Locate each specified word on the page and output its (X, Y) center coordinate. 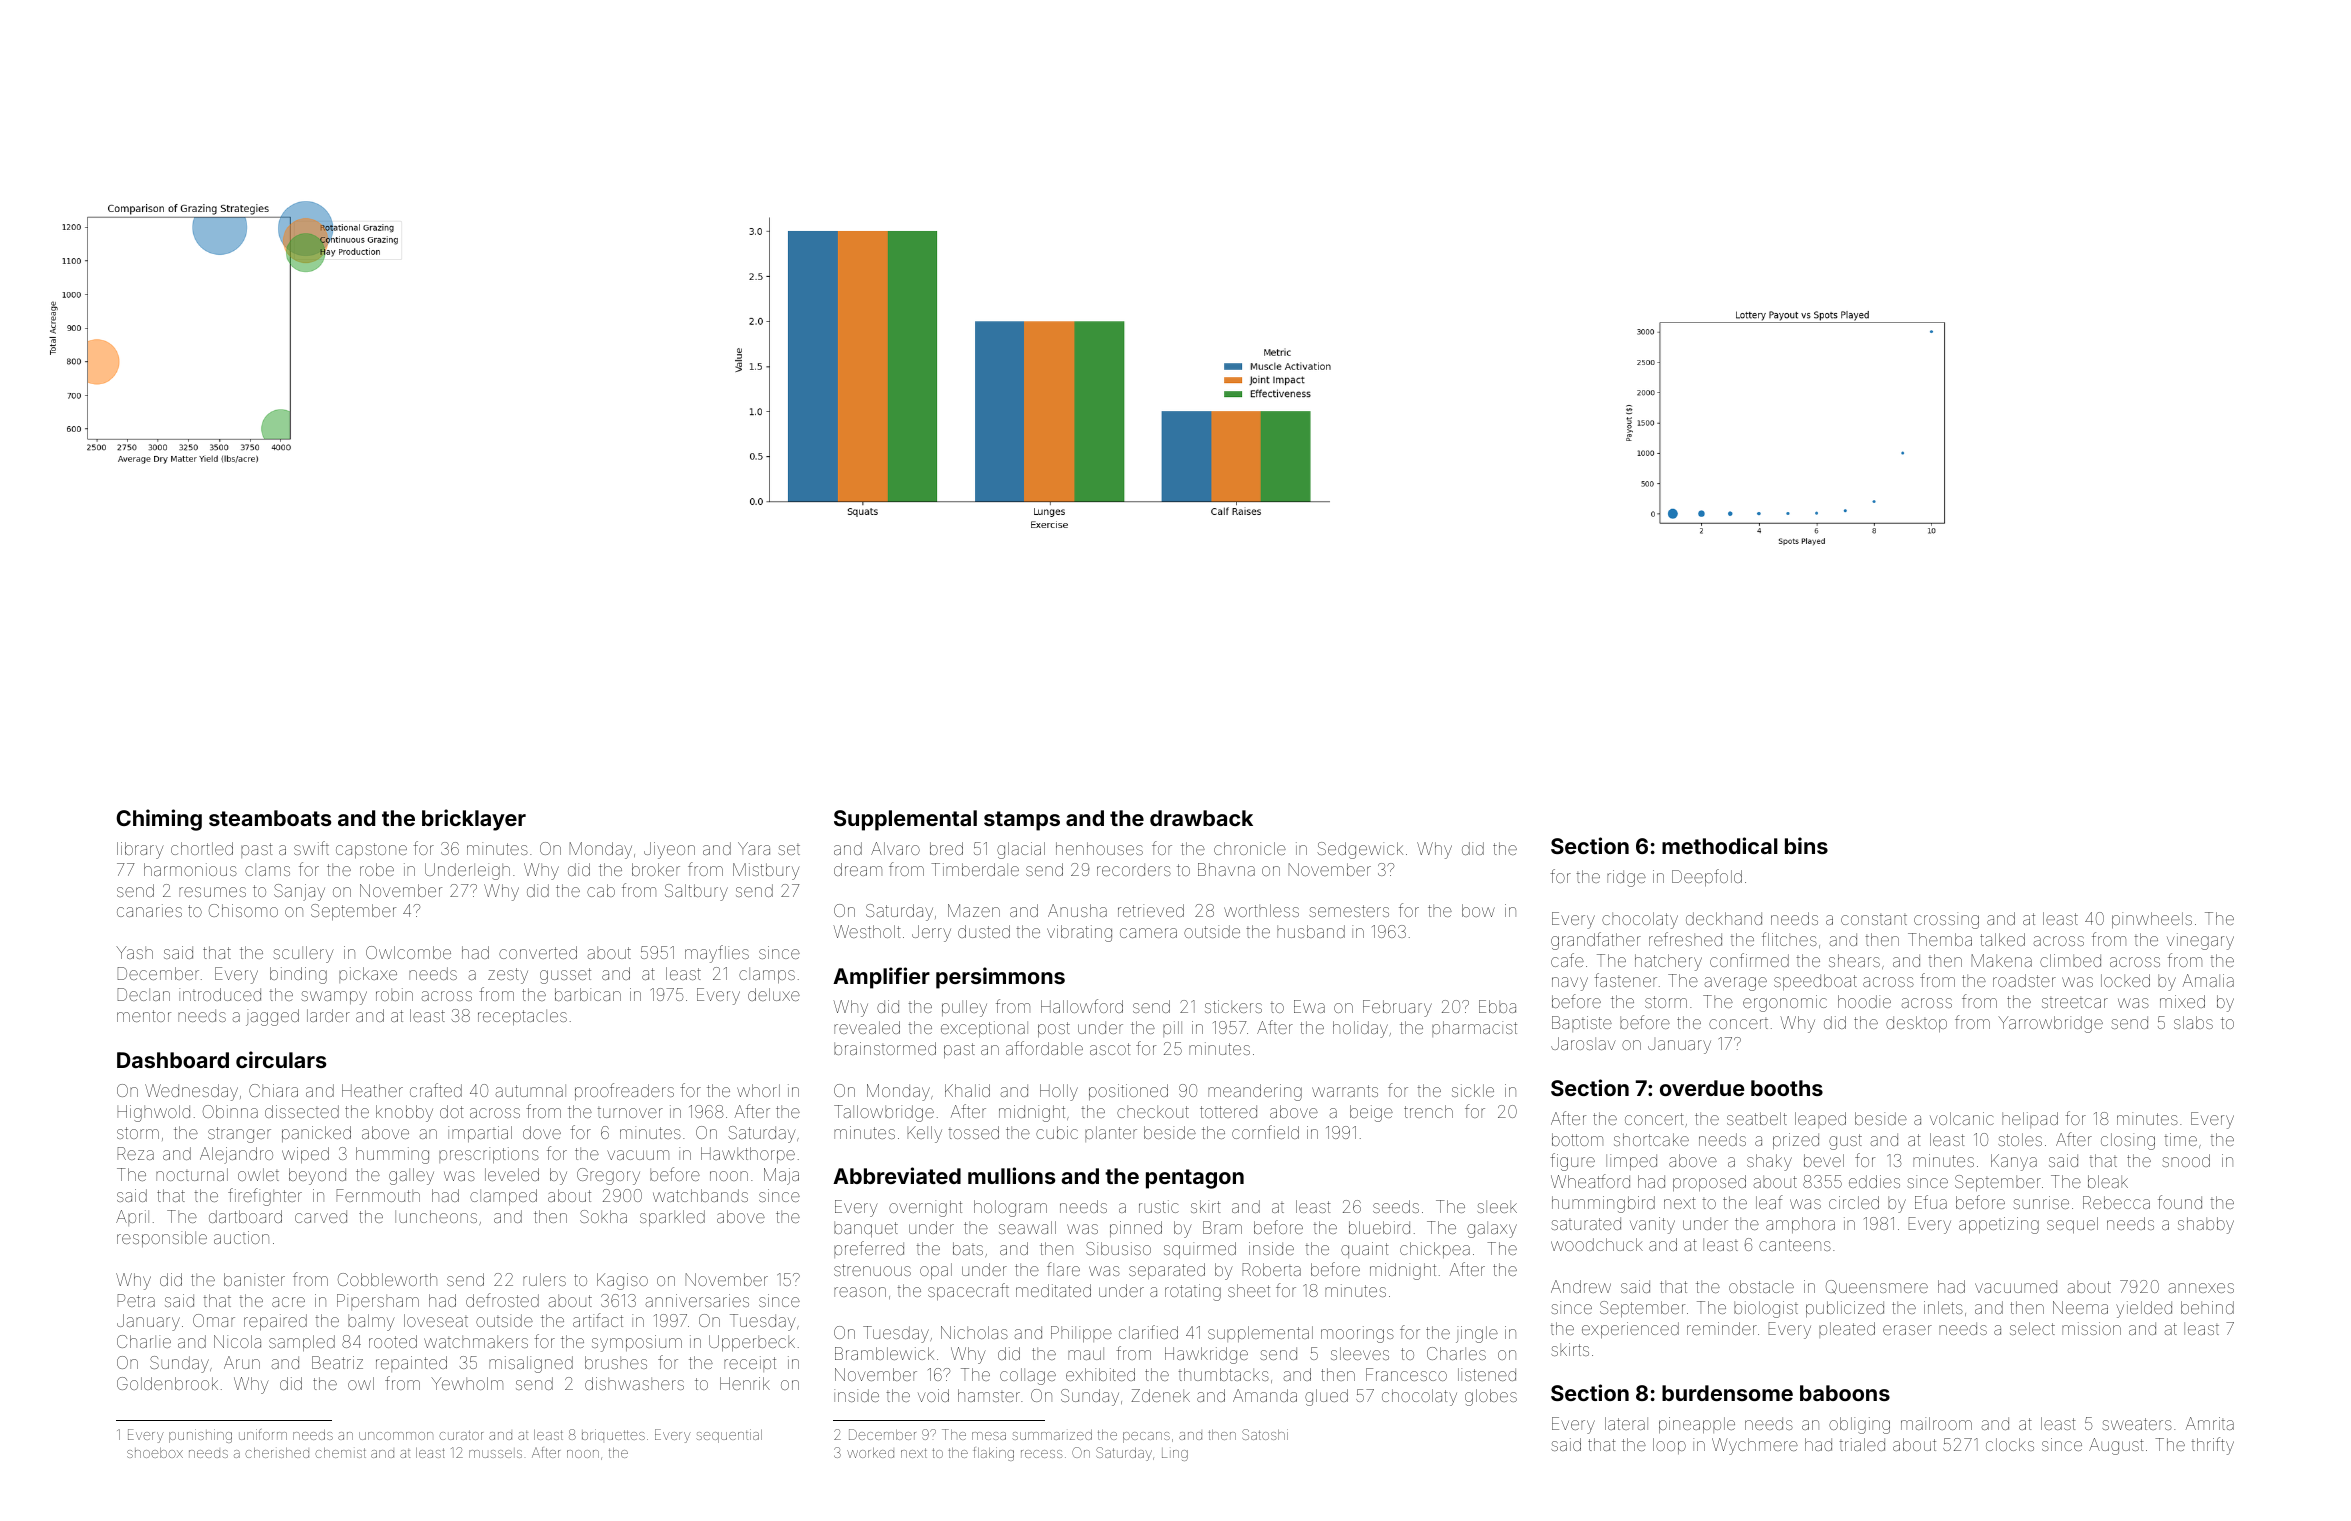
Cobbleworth (387, 1279)
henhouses (1099, 848)
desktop (1916, 1024)
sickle (1473, 1090)
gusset (565, 976)
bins (1806, 845)
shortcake (1651, 1139)
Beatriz (337, 1362)
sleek (1497, 1206)
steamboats (270, 818)
